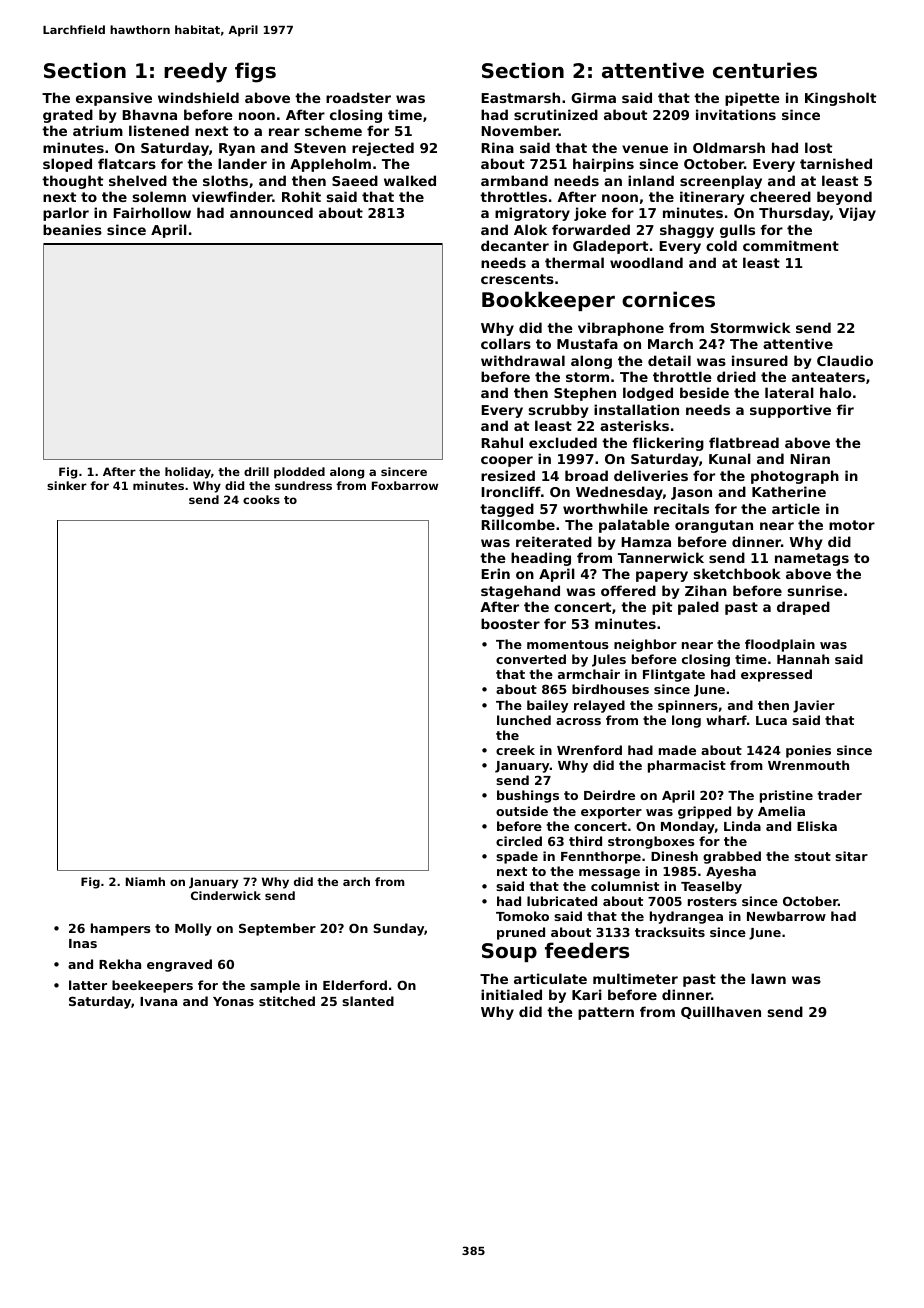  I want to click on Eastmarsh, so click(520, 97).
